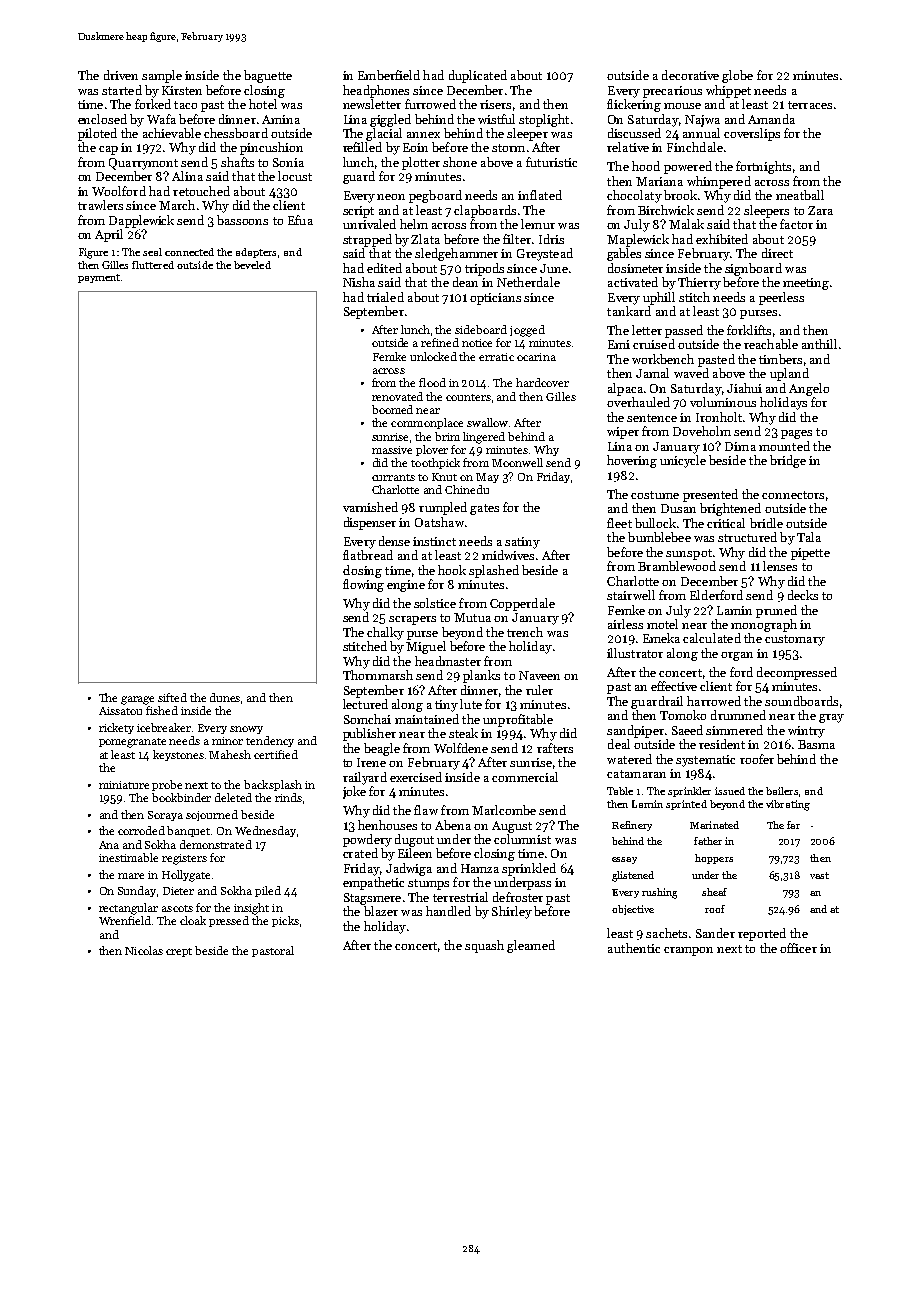  I want to click on ruler, so click(539, 690).
